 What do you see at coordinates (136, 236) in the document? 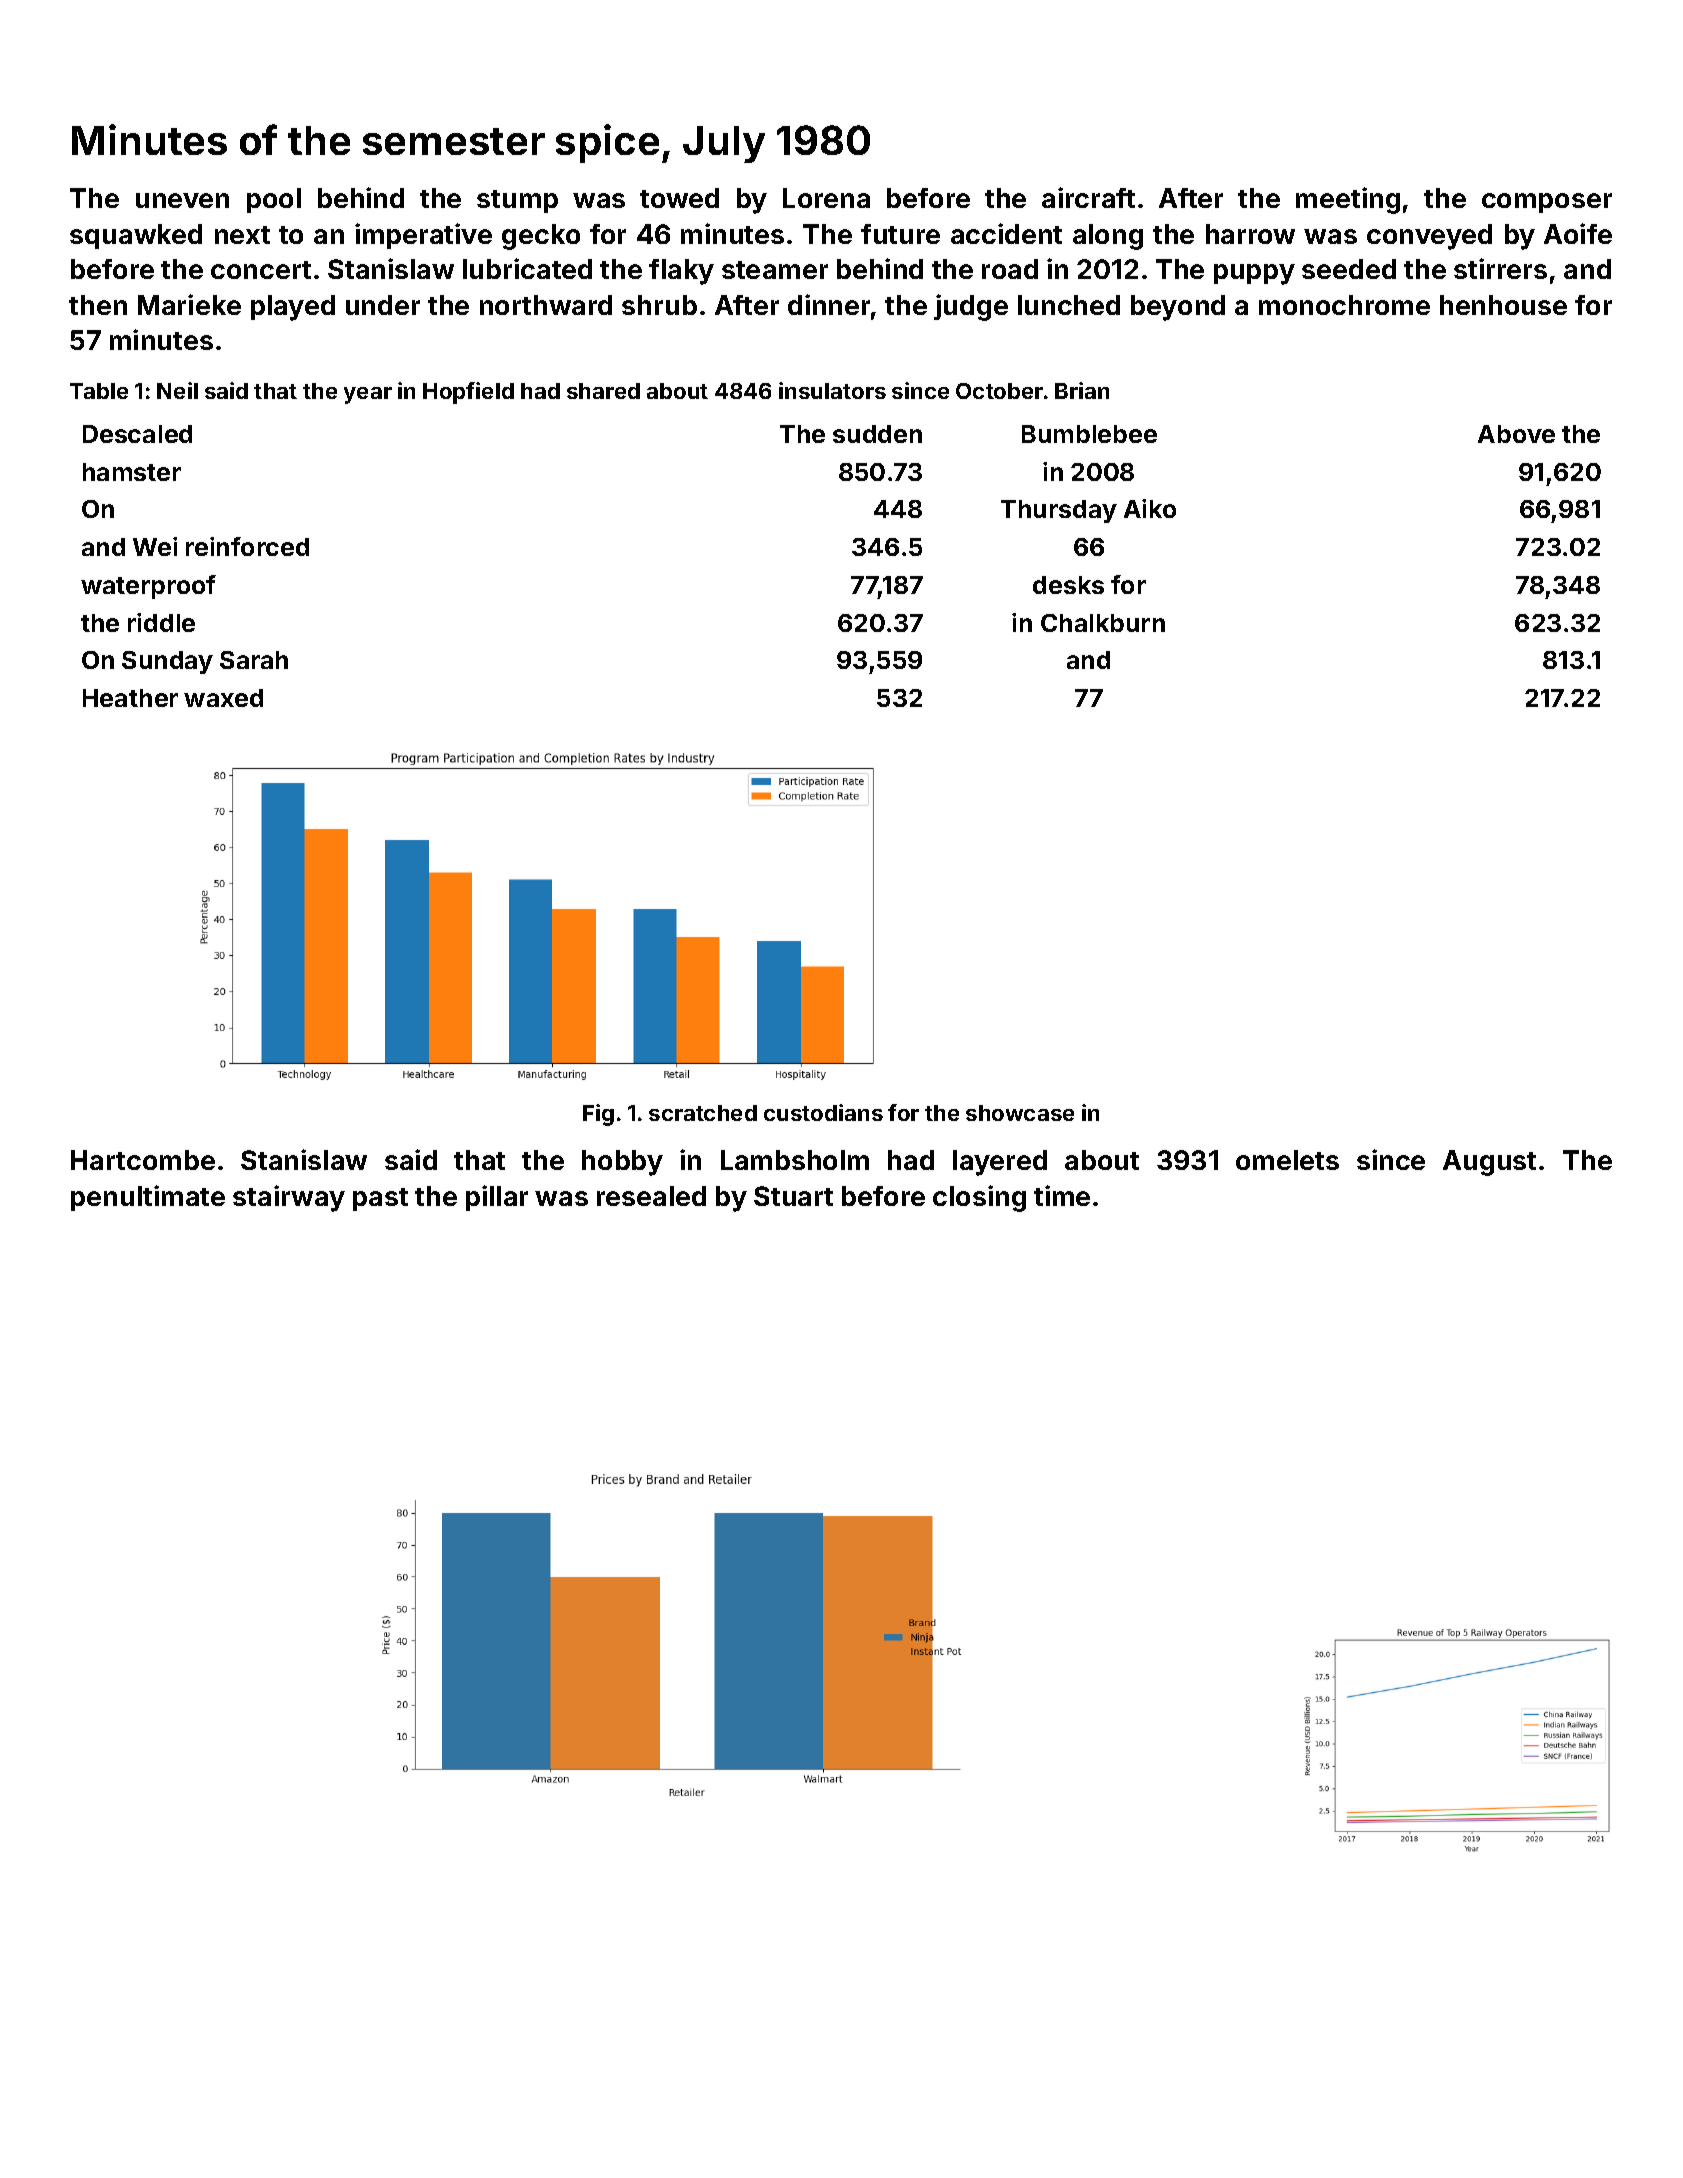
I see `squawked` at bounding box center [136, 236].
